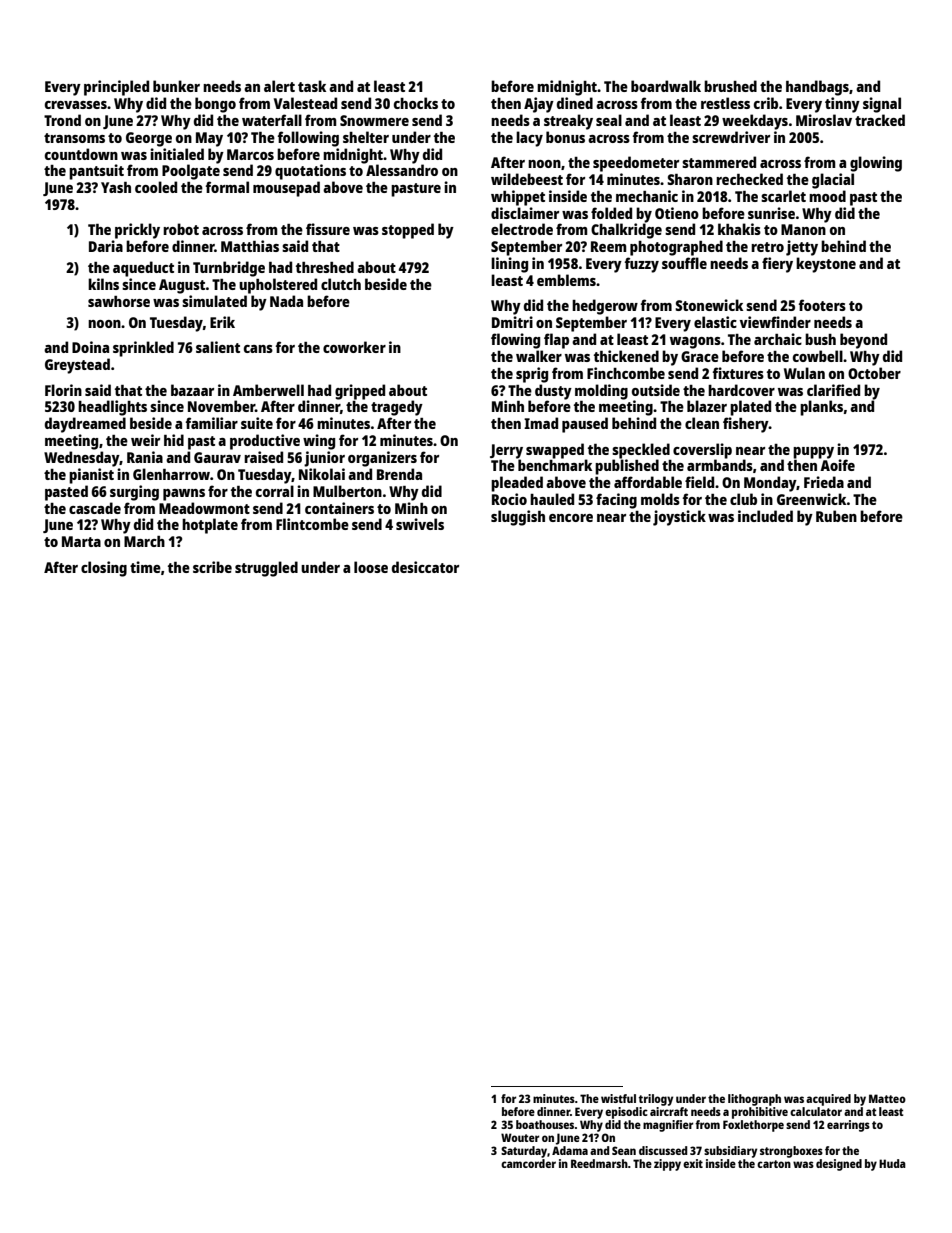 Image resolution: width=952 pixels, height=1233 pixels. Describe the element at coordinates (520, 1137) in the screenshot. I see `Wouter` at that location.
